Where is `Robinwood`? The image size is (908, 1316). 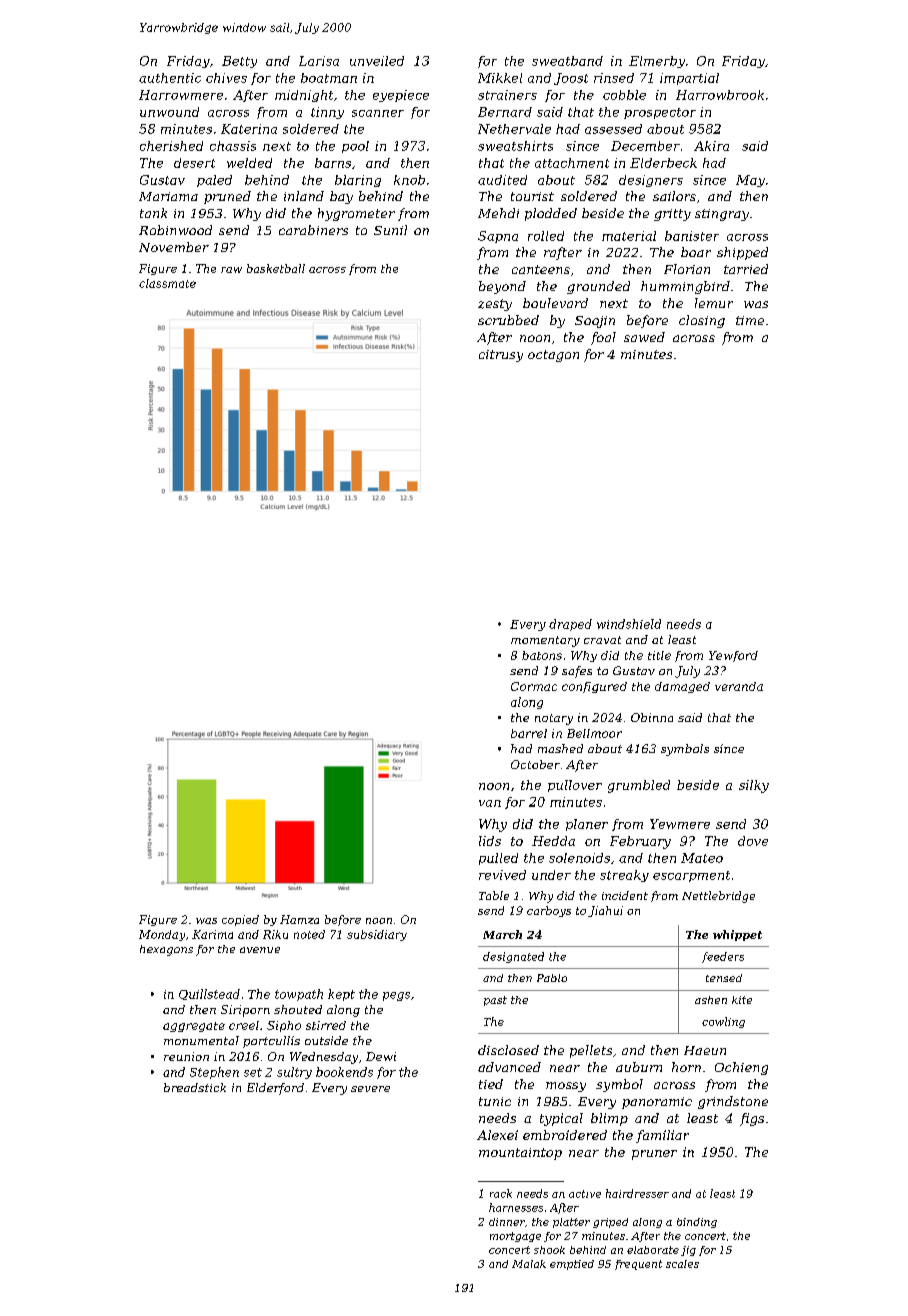
Robinwood is located at coordinates (175, 230).
